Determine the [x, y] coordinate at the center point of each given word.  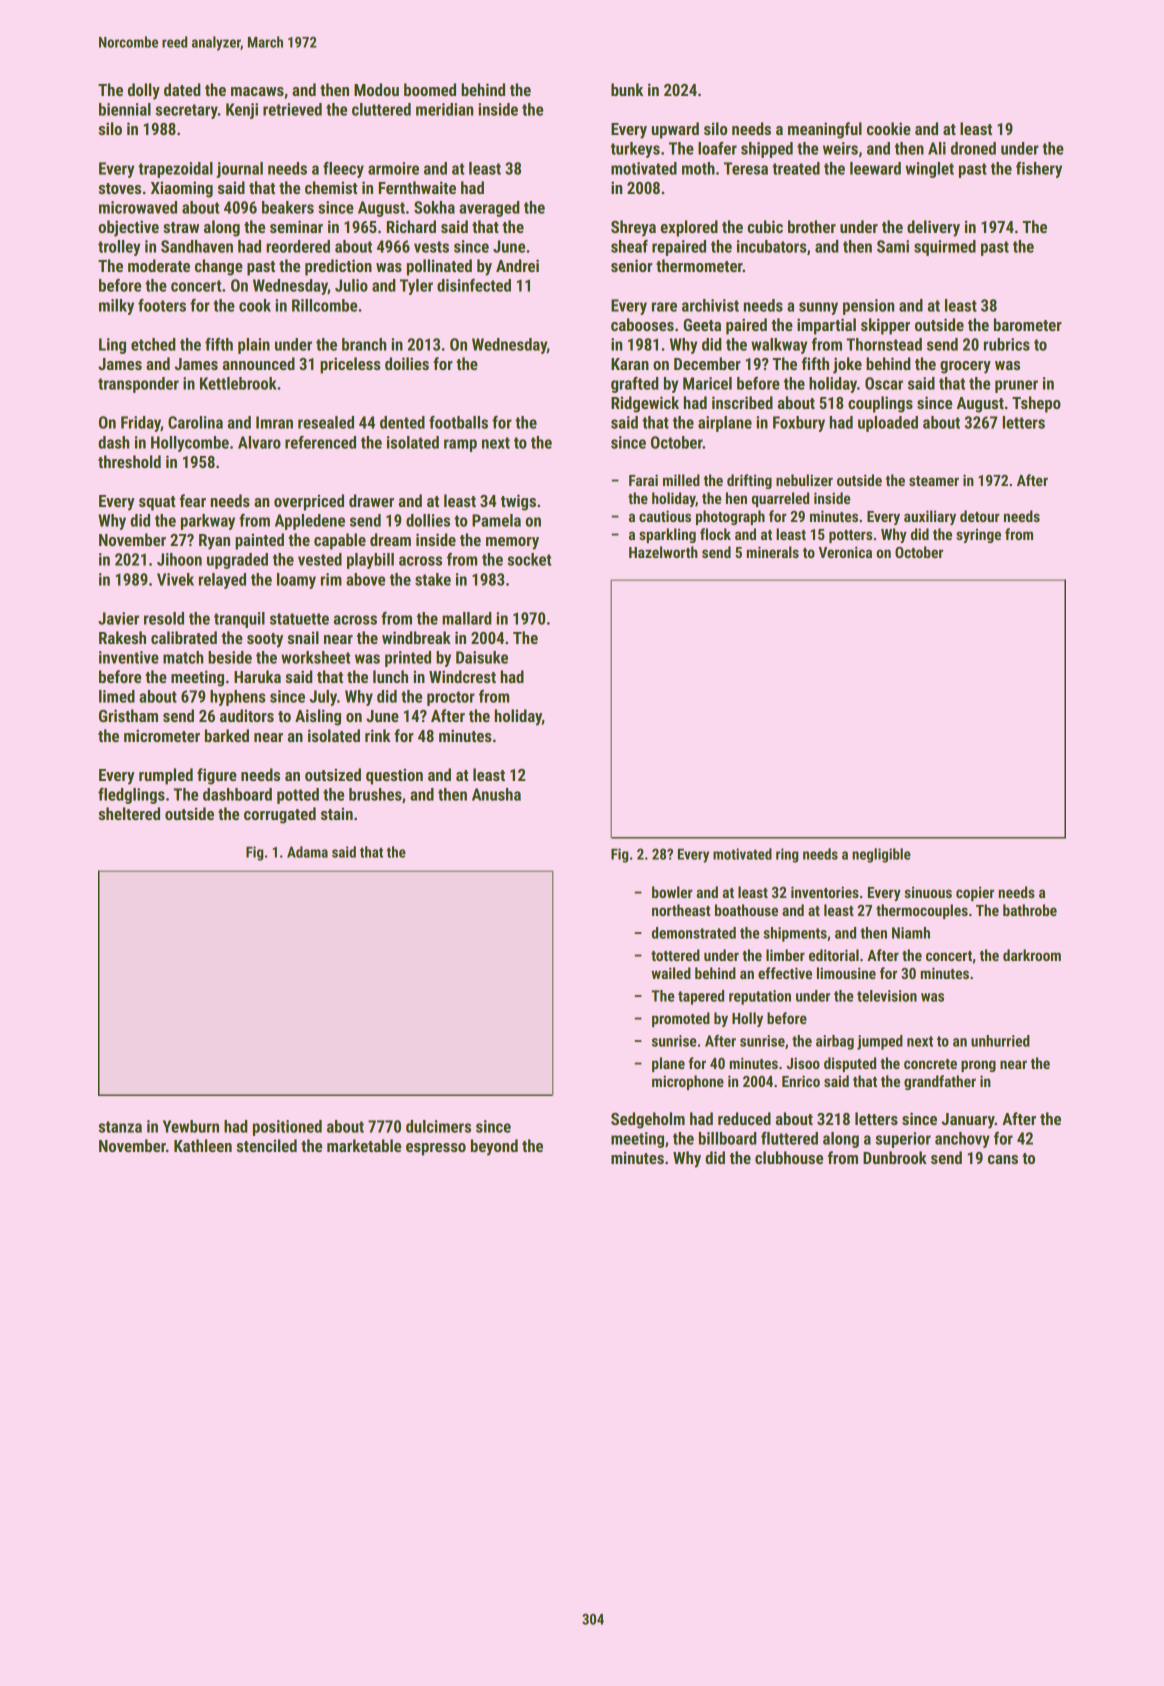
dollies [428, 520]
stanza [120, 1127]
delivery [933, 228]
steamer [934, 481]
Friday [141, 424]
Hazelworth [663, 552]
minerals [773, 552]
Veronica [845, 552]
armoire [393, 168]
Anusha [496, 794]
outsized [333, 774]
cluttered [381, 109]
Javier [118, 618]
